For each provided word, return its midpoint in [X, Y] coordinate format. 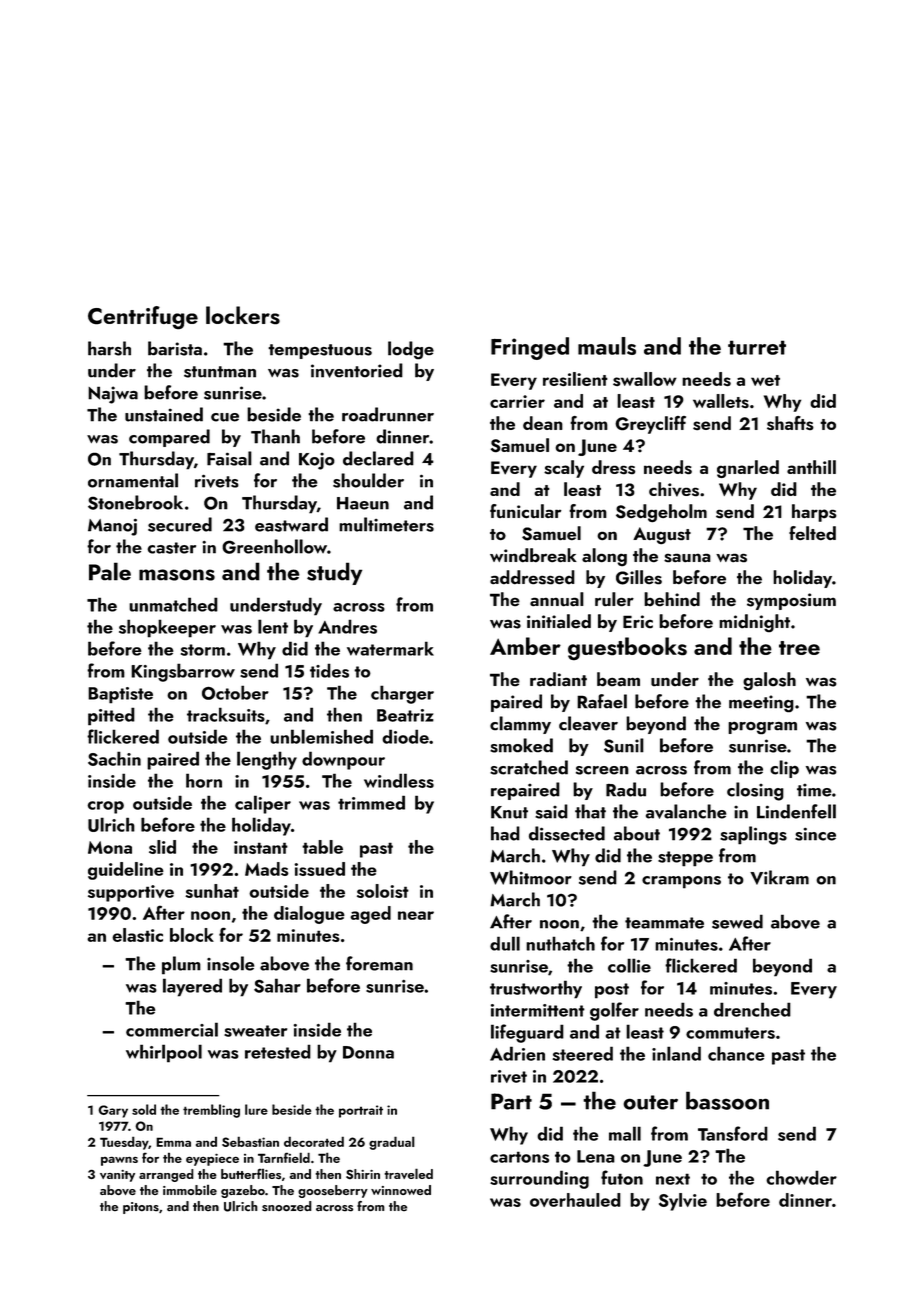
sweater [255, 1031]
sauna [687, 558]
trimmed [371, 802]
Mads [267, 869]
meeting [761, 704]
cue [225, 417]
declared [378, 458]
